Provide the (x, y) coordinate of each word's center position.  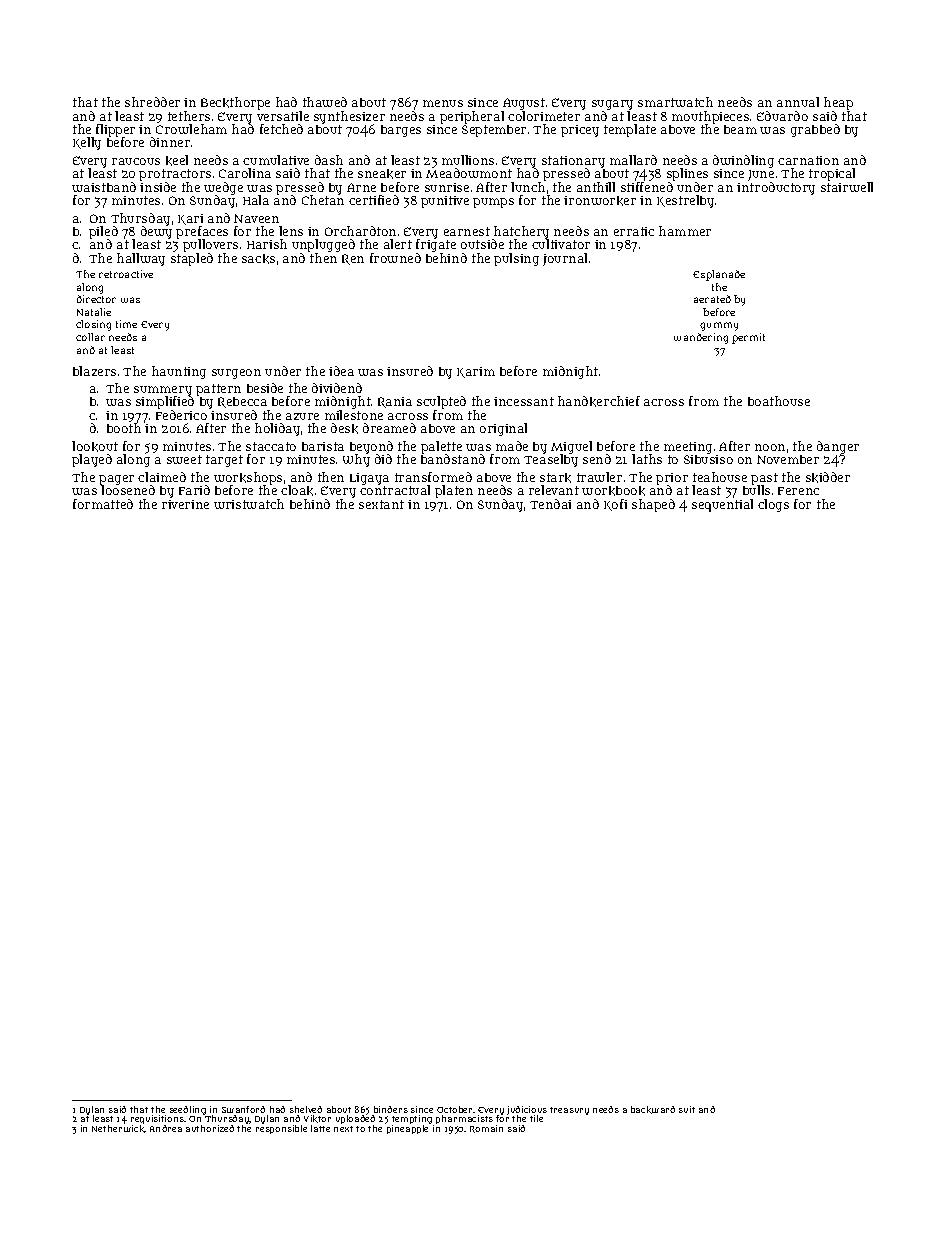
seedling (188, 1110)
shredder (152, 102)
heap (838, 103)
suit (687, 1109)
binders (391, 1109)
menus (443, 103)
